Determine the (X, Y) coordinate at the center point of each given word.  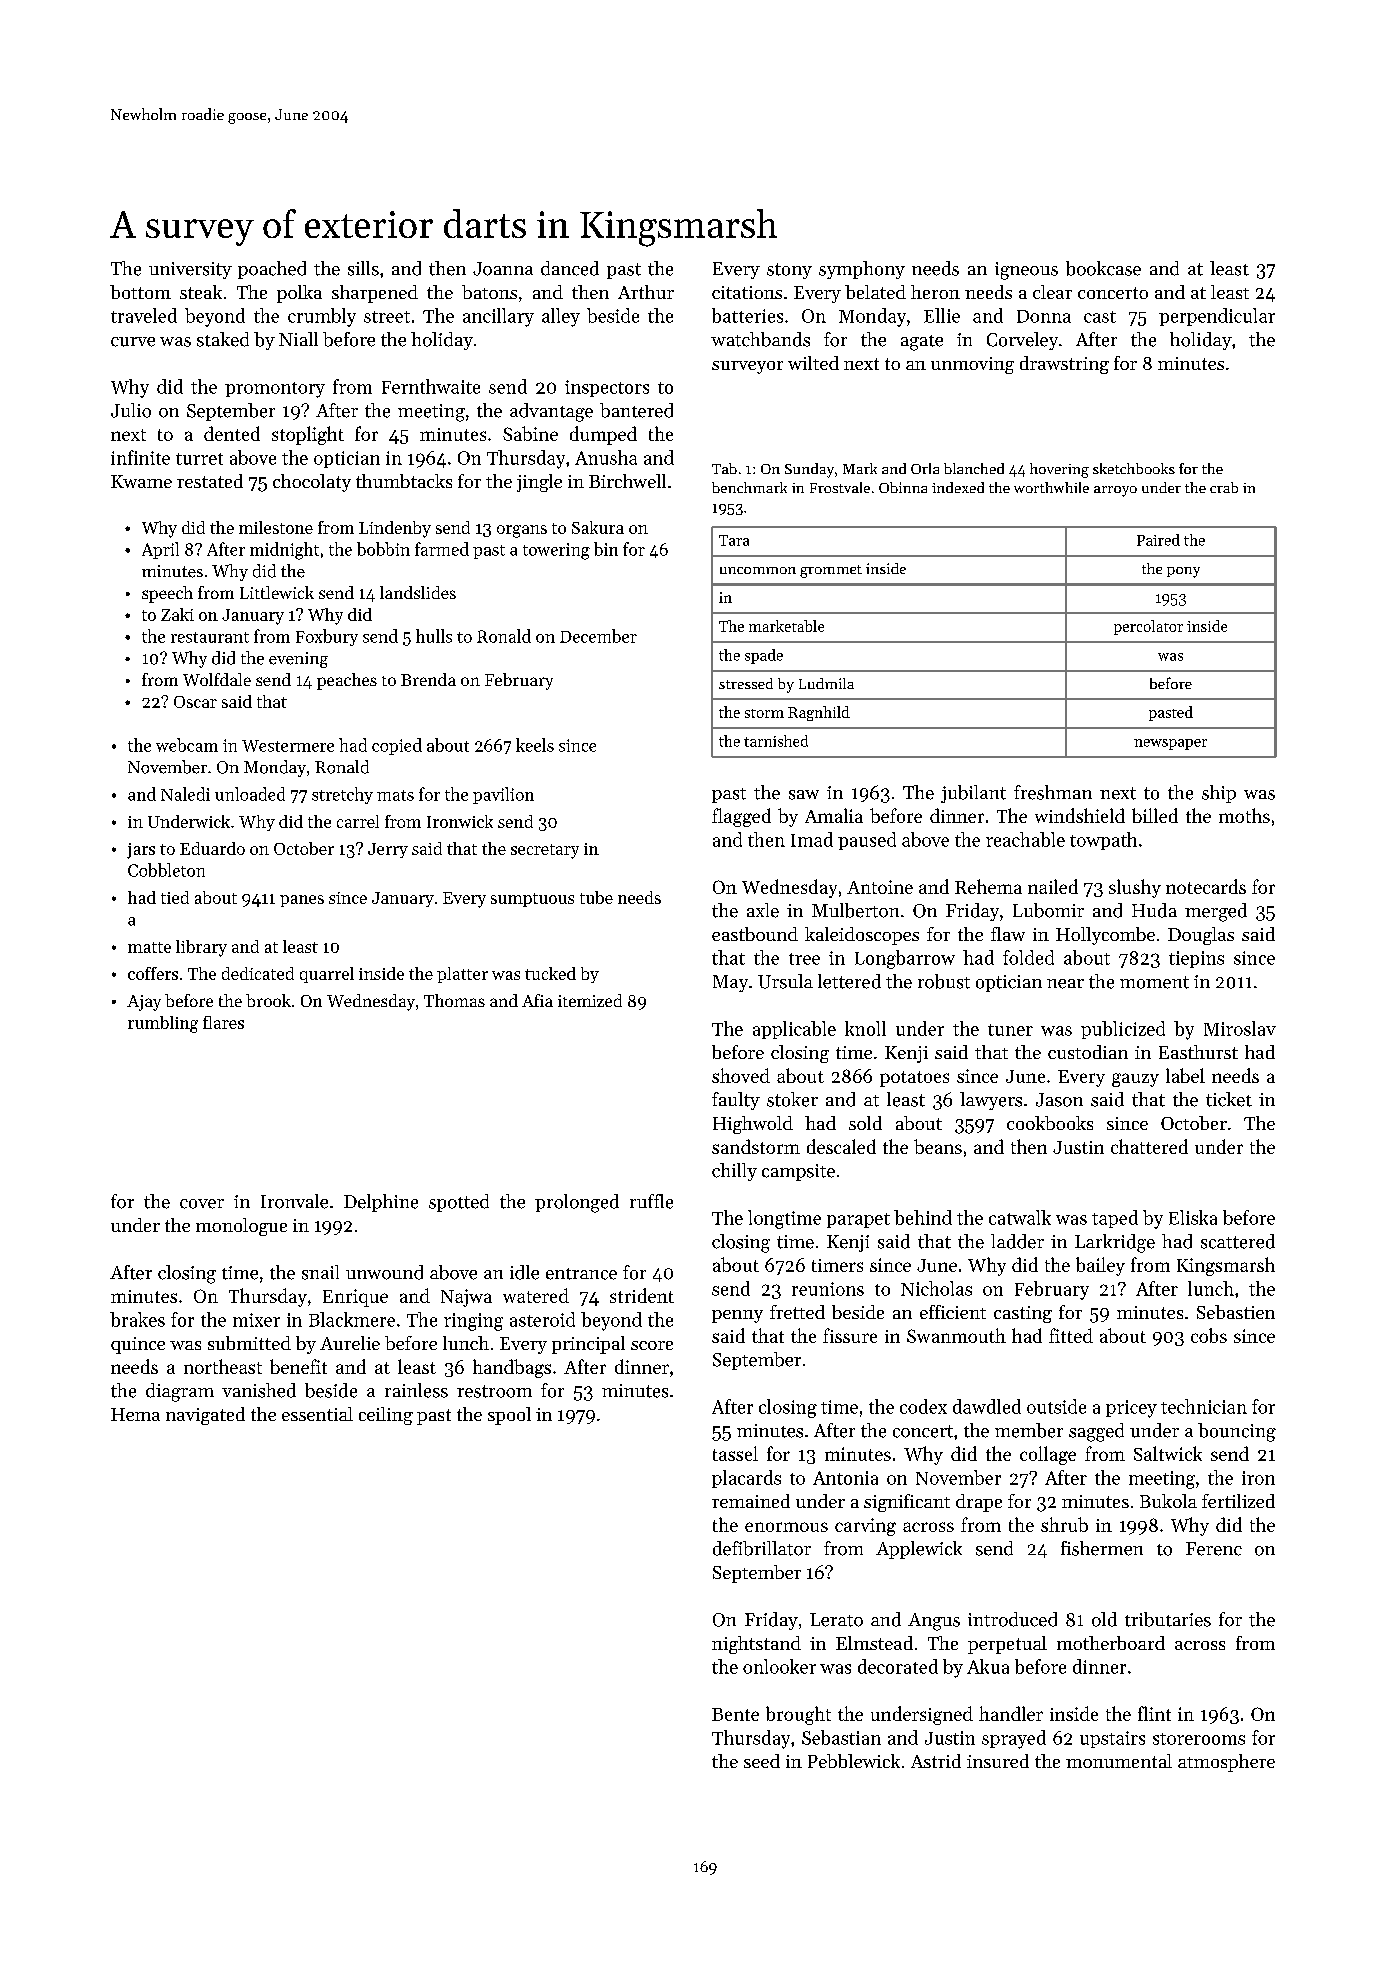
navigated (205, 1416)
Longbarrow (905, 959)
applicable (794, 1030)
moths (1244, 815)
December (598, 636)
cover (202, 1204)
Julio (131, 410)
